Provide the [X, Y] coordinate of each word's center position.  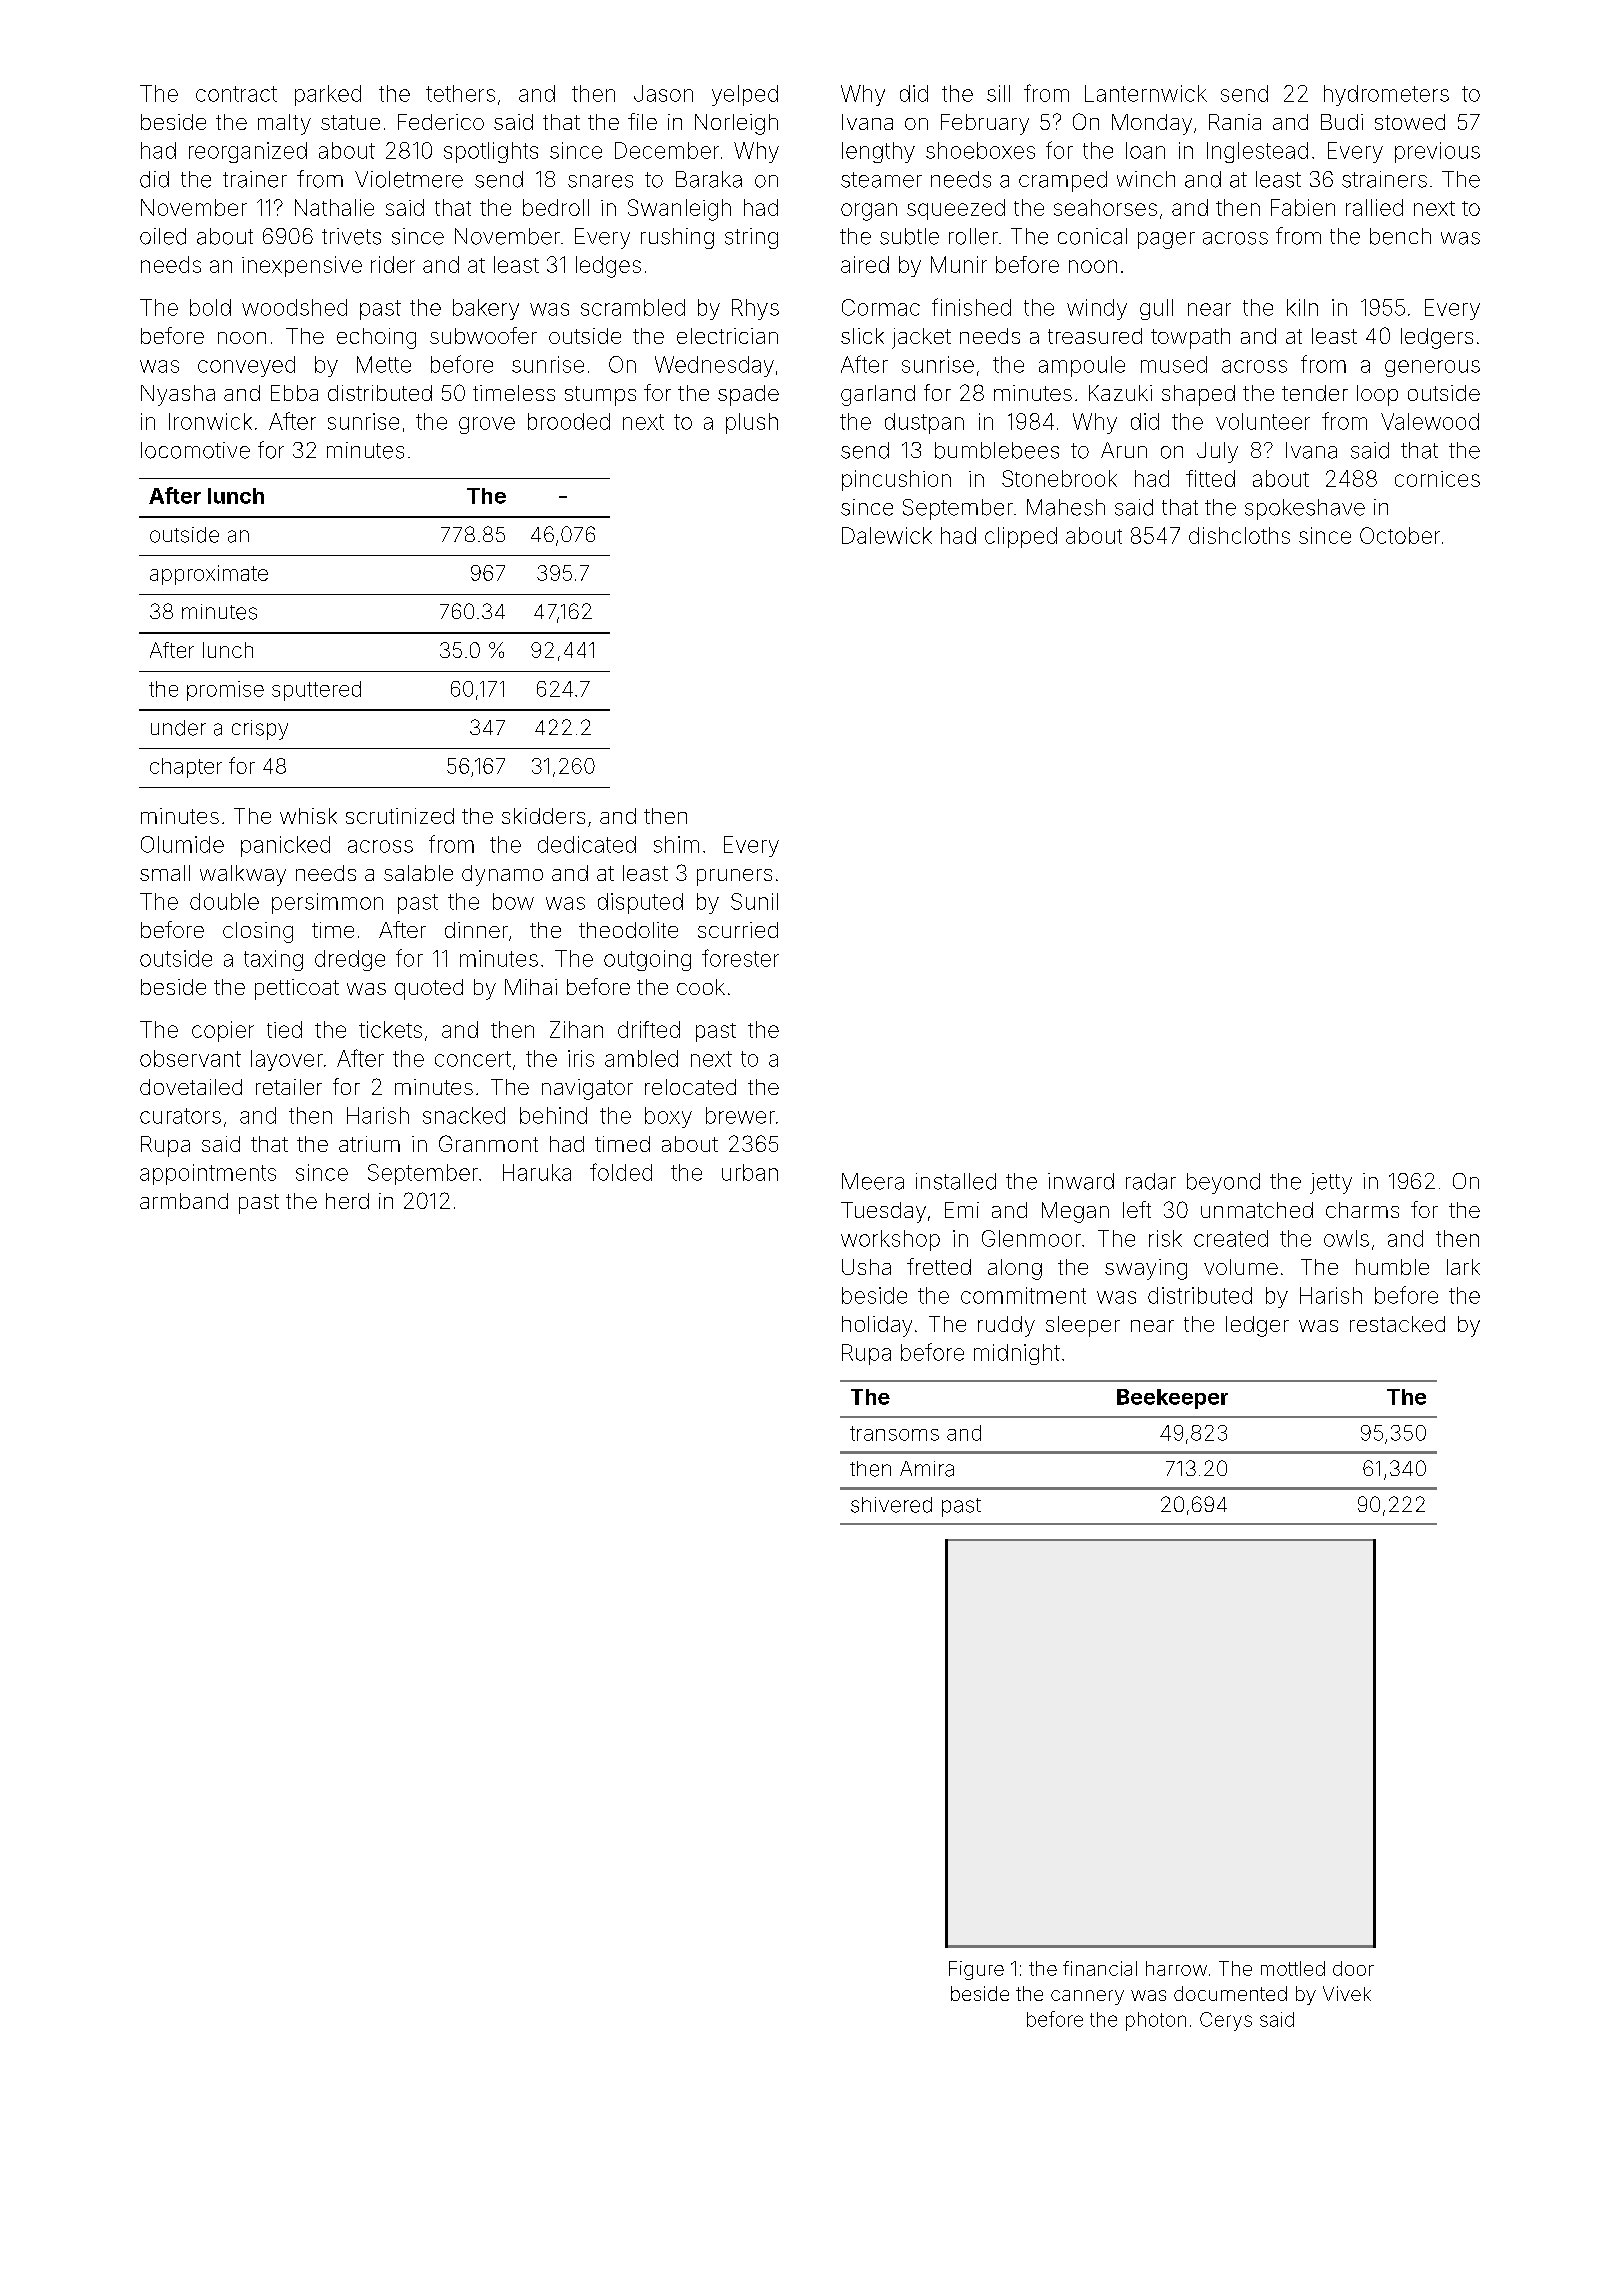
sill [998, 93]
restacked [1397, 1324]
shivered [891, 1505]
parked [328, 95]
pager [1166, 240]
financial [1100, 1968]
